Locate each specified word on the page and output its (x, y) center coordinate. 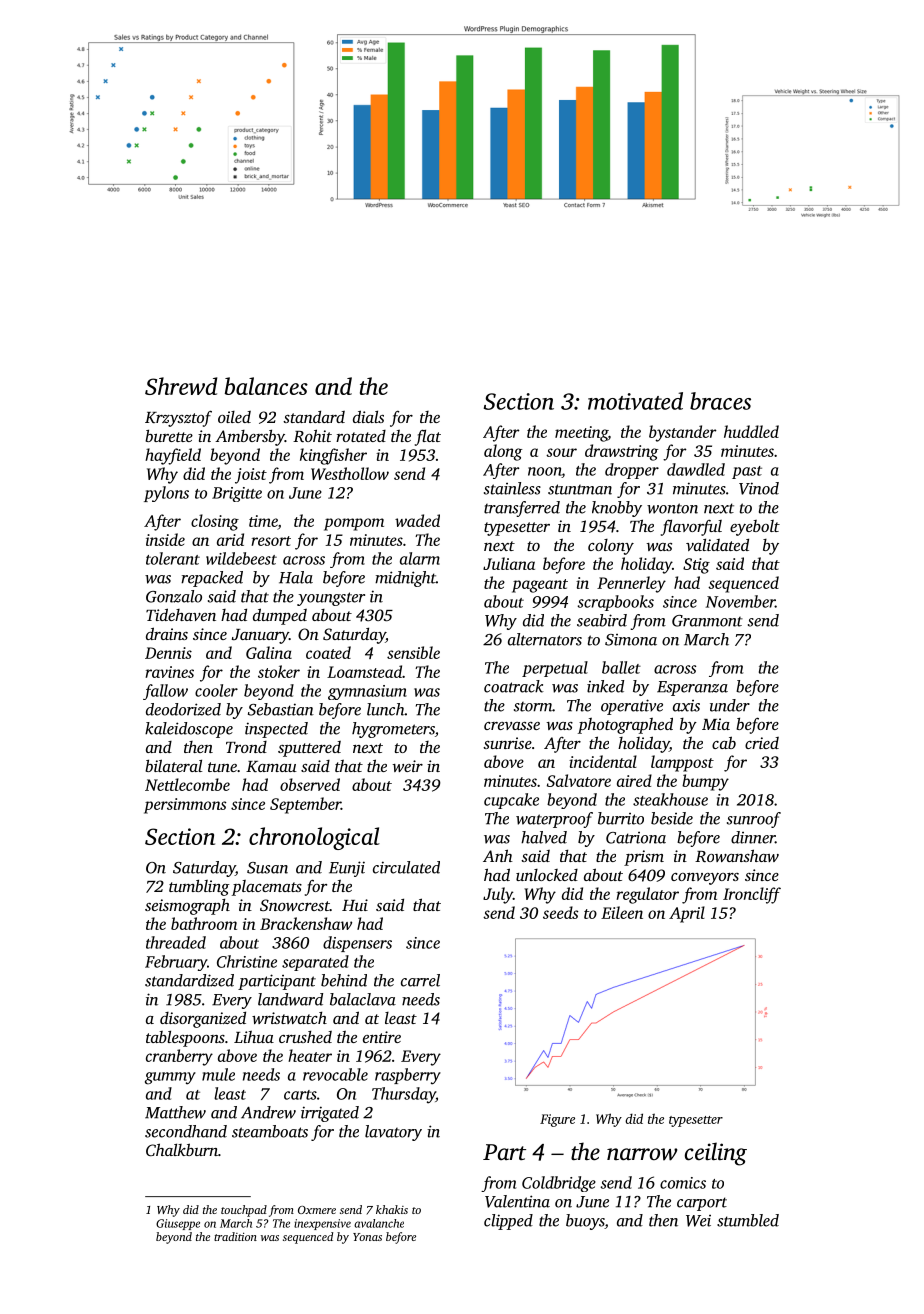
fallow (165, 692)
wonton (672, 508)
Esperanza (692, 688)
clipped (508, 1222)
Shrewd (181, 386)
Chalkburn (182, 1149)
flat (428, 437)
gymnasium (367, 692)
